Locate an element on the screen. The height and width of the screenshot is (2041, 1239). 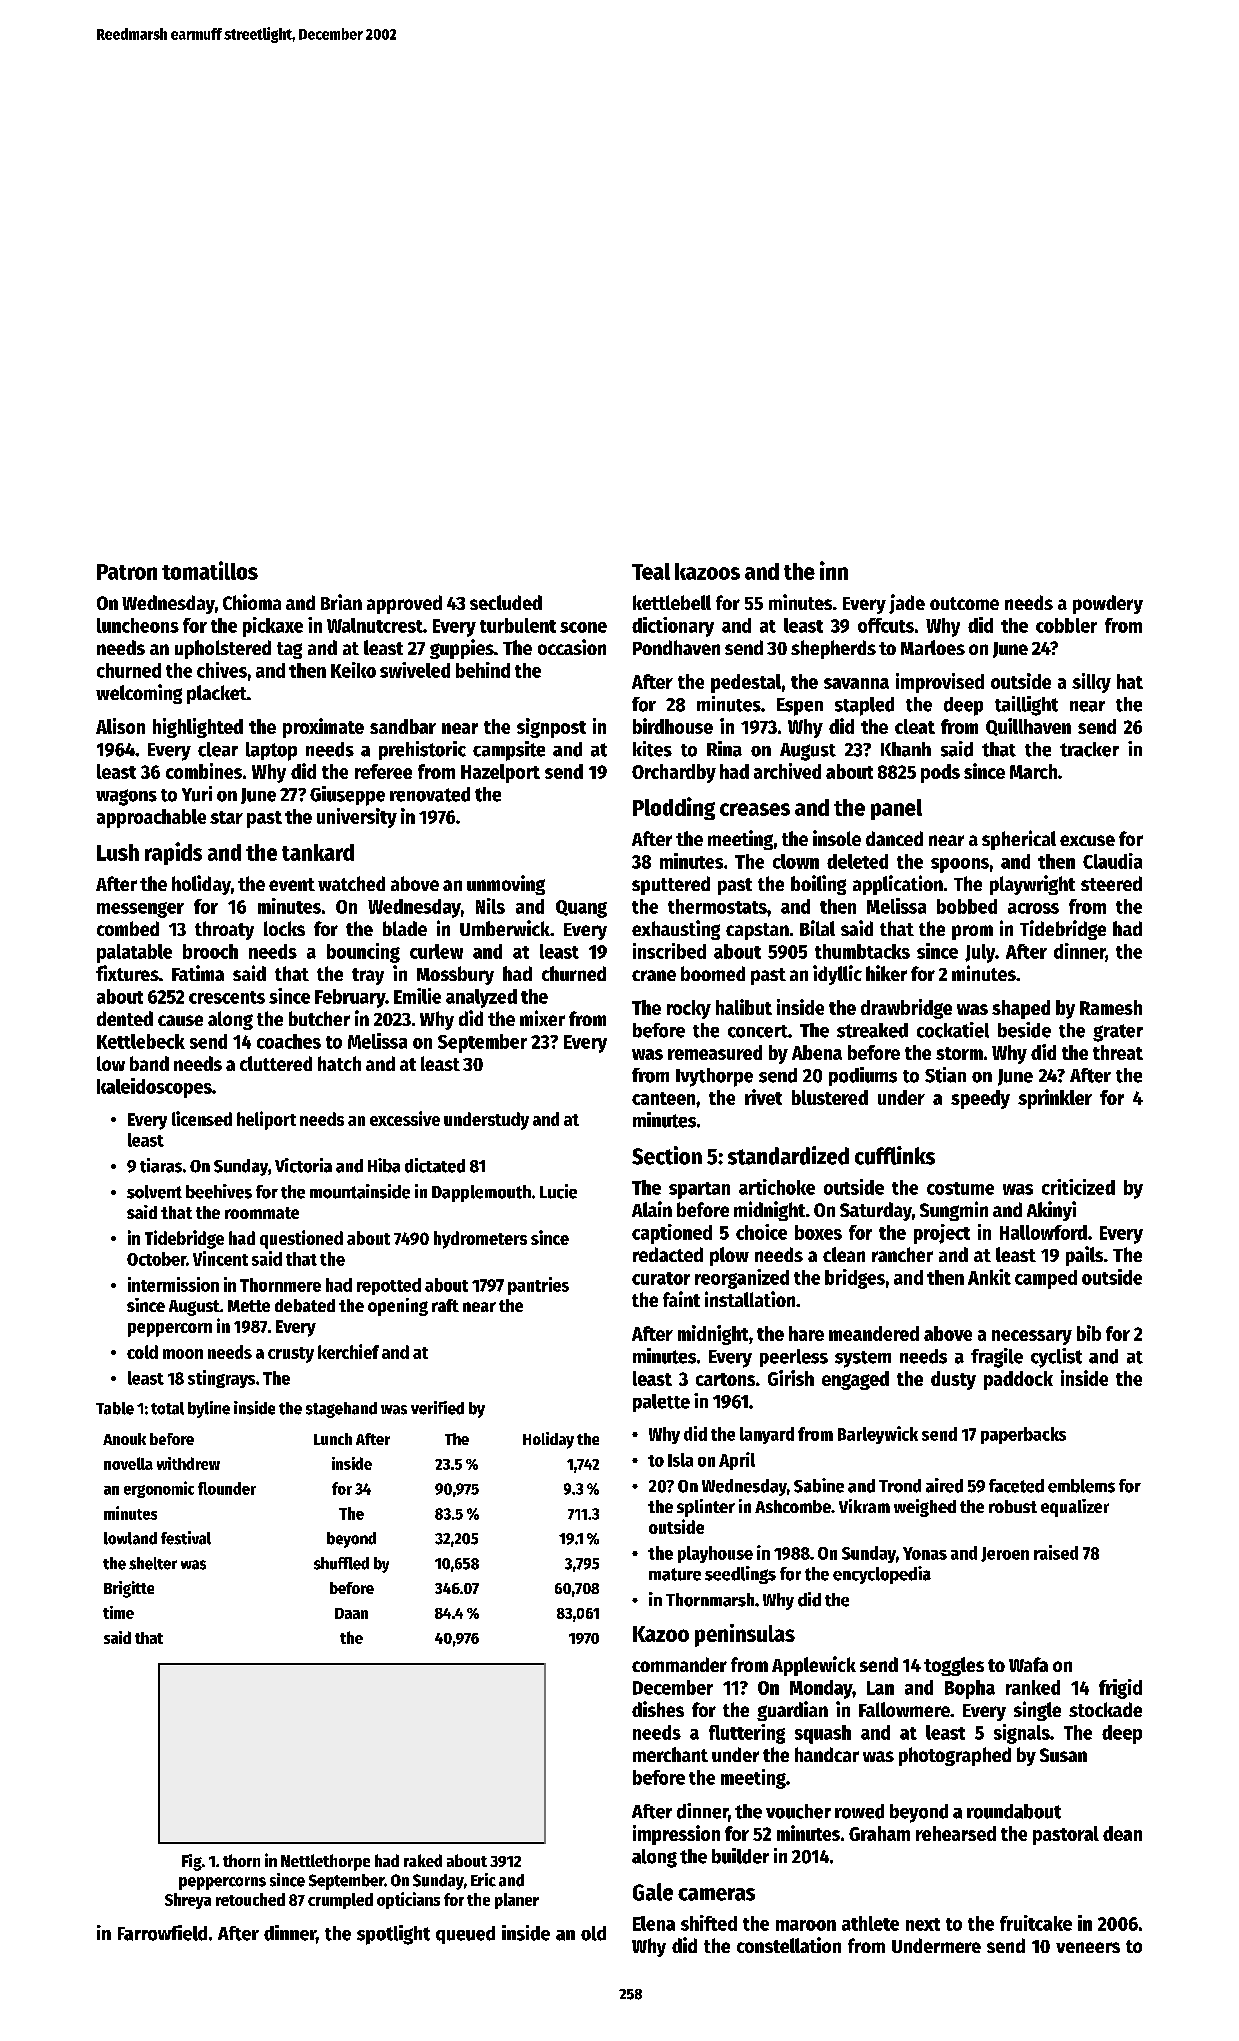
Barleywick is located at coordinates (878, 1435).
